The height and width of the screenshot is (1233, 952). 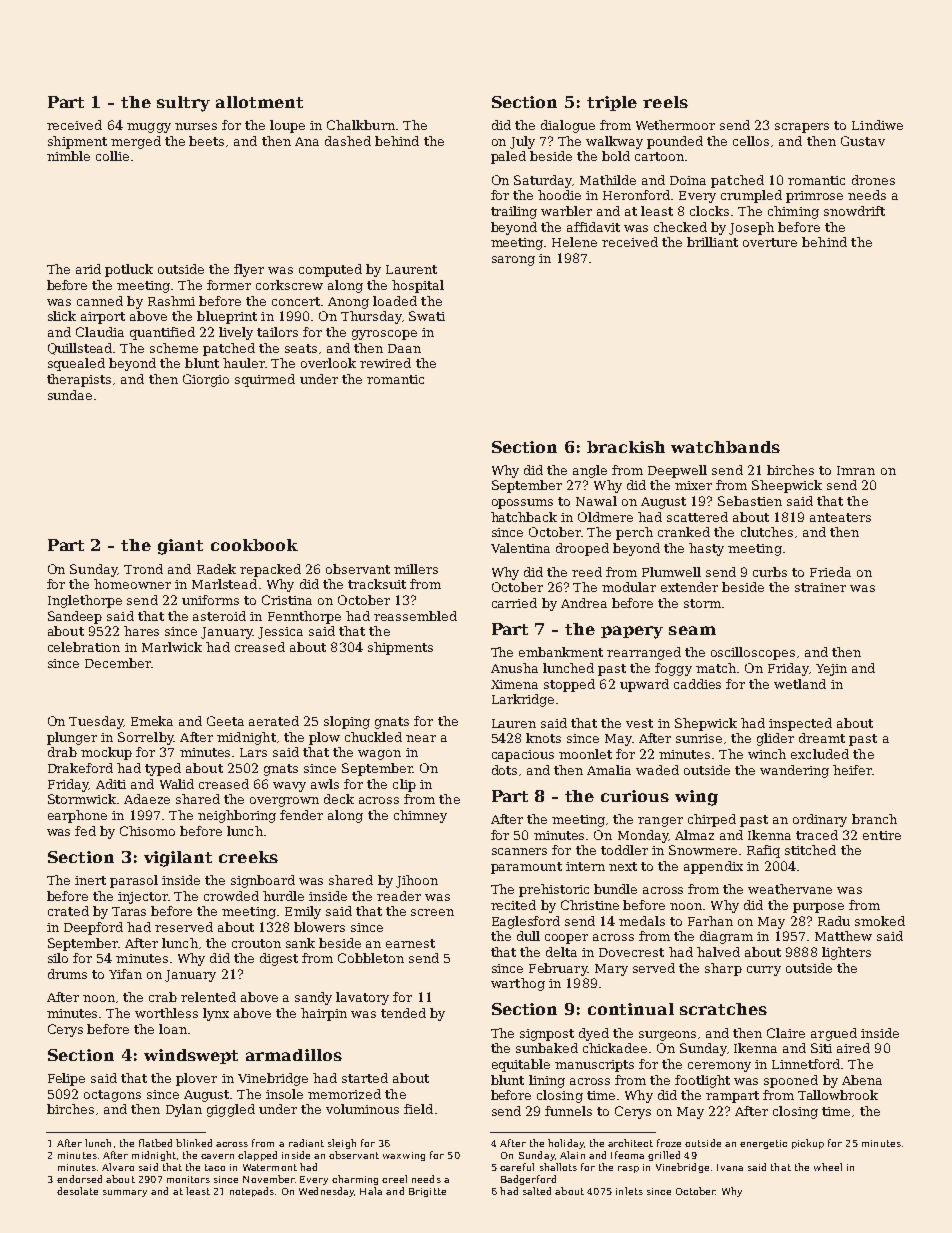 What do you see at coordinates (817, 835) in the screenshot?
I see `traced` at bounding box center [817, 835].
